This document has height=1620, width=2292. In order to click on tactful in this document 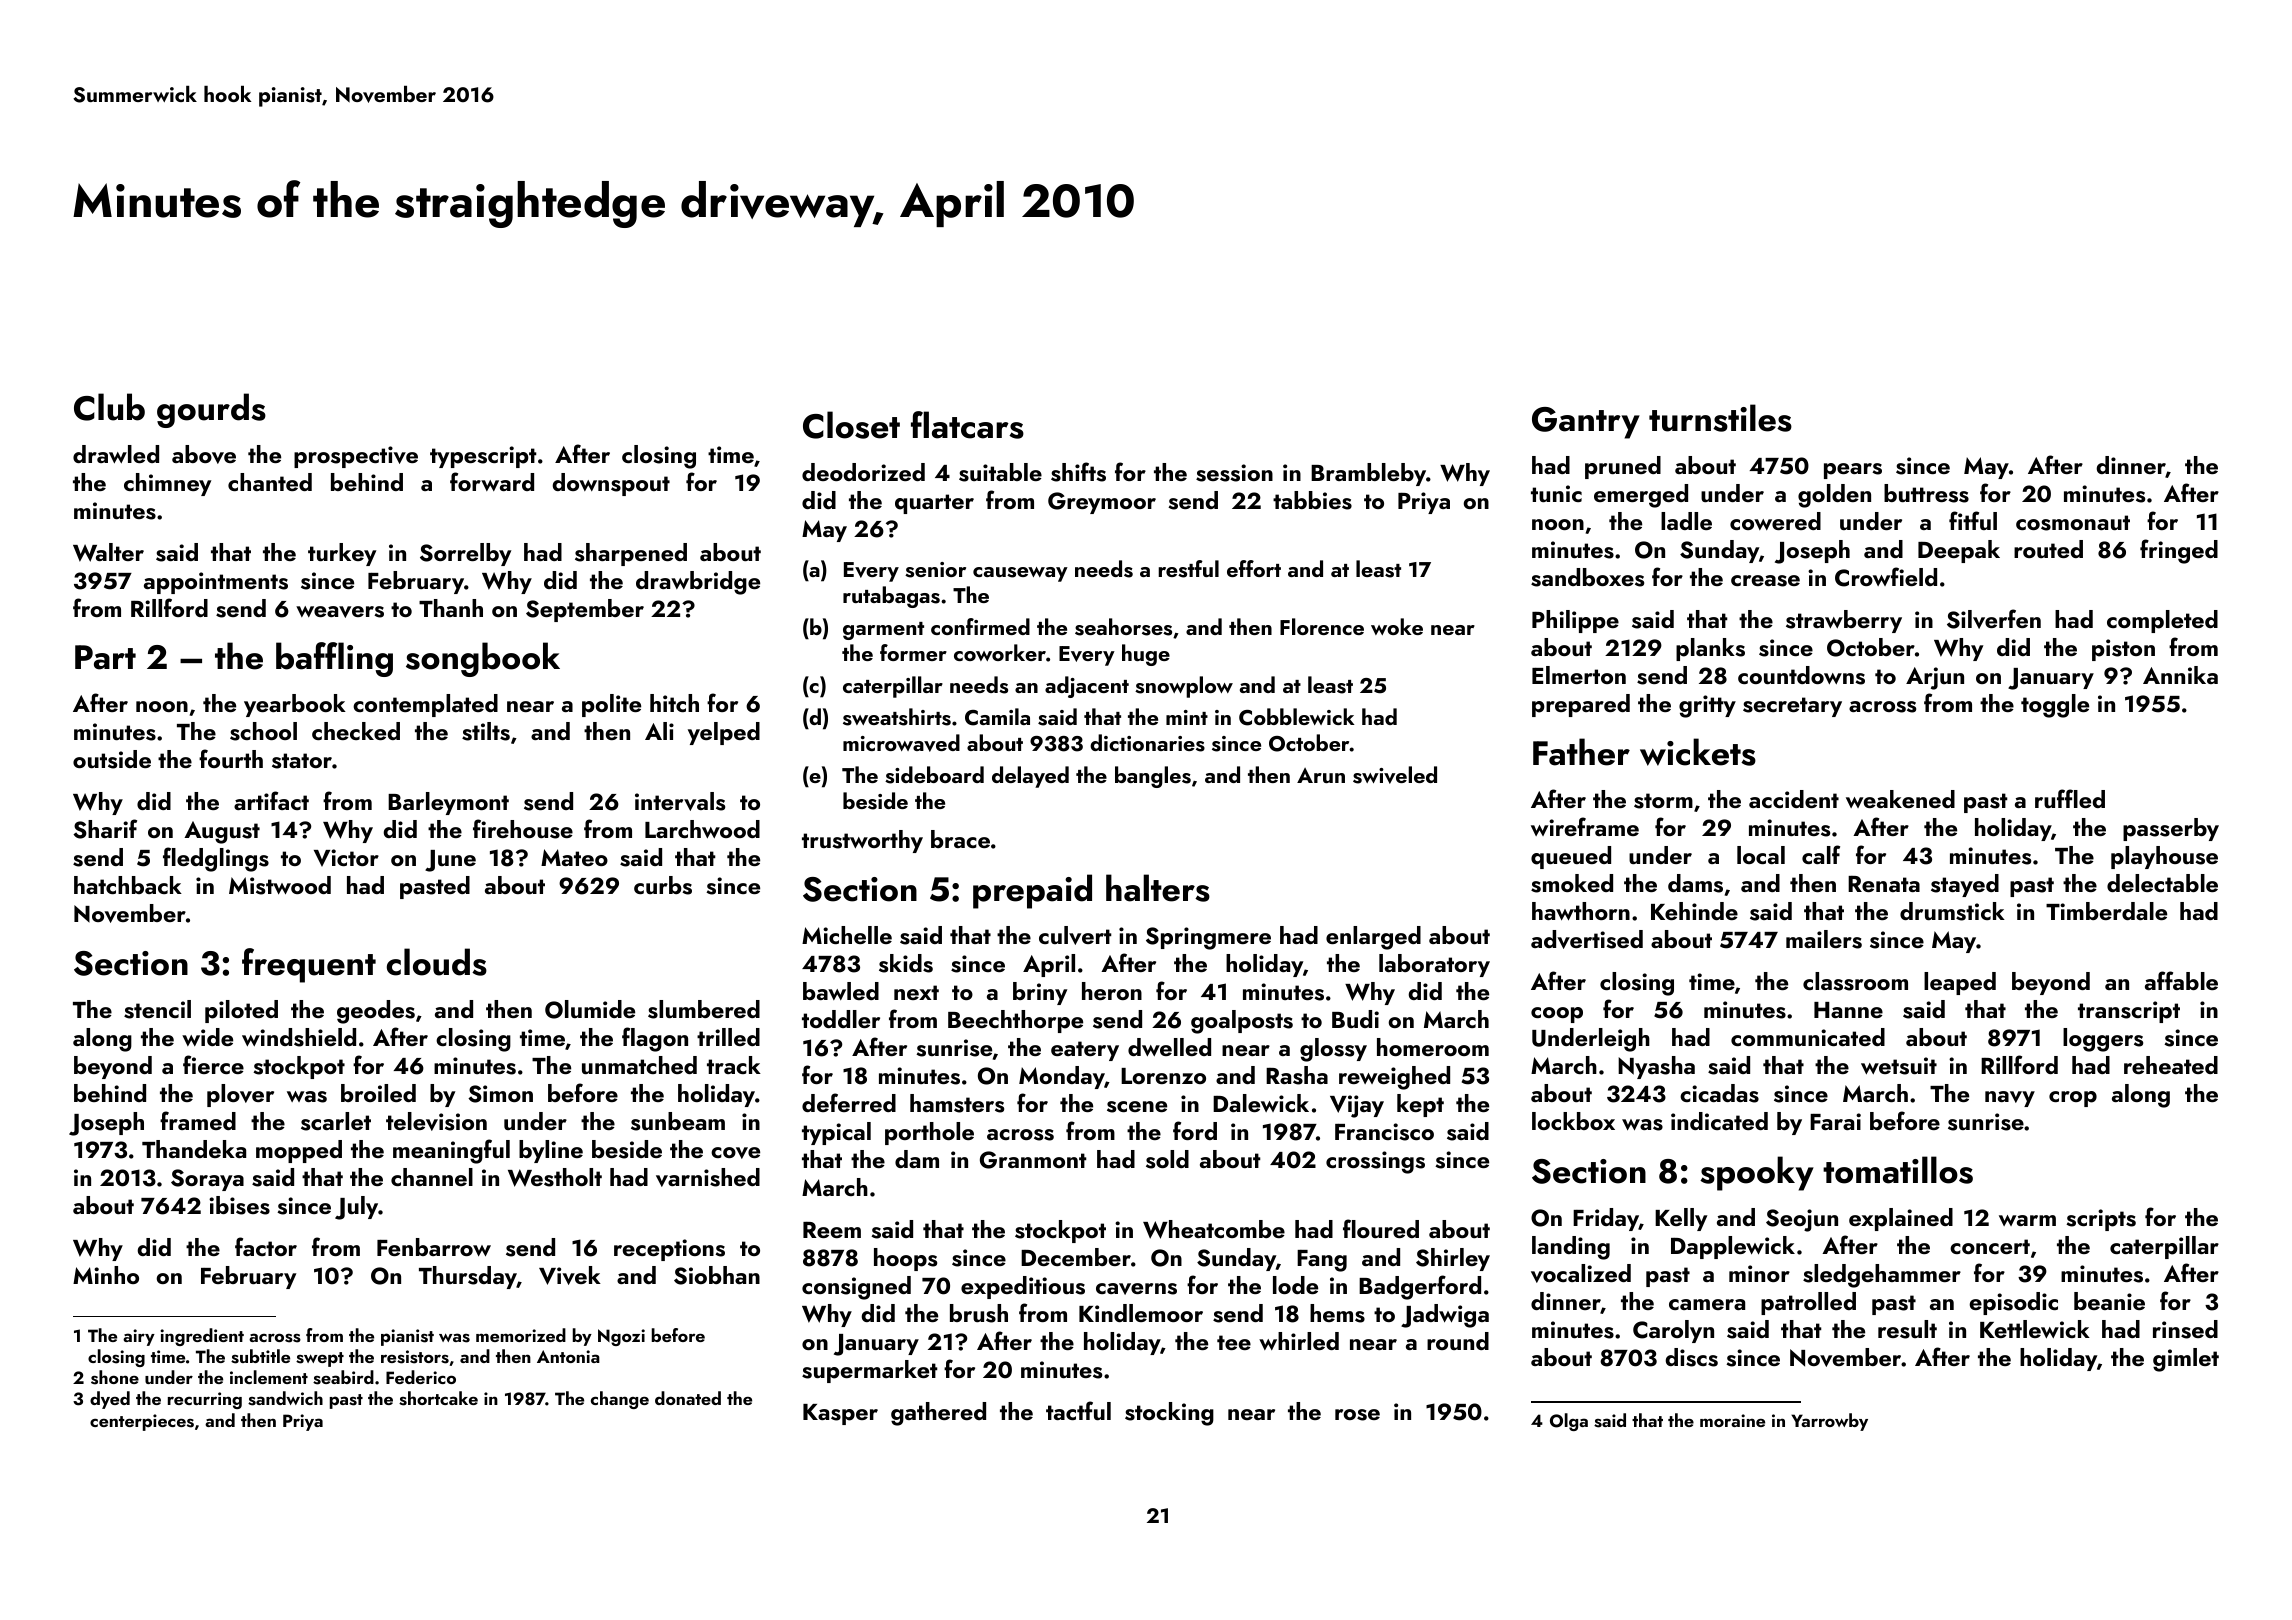, I will do `click(1078, 1410)`.
